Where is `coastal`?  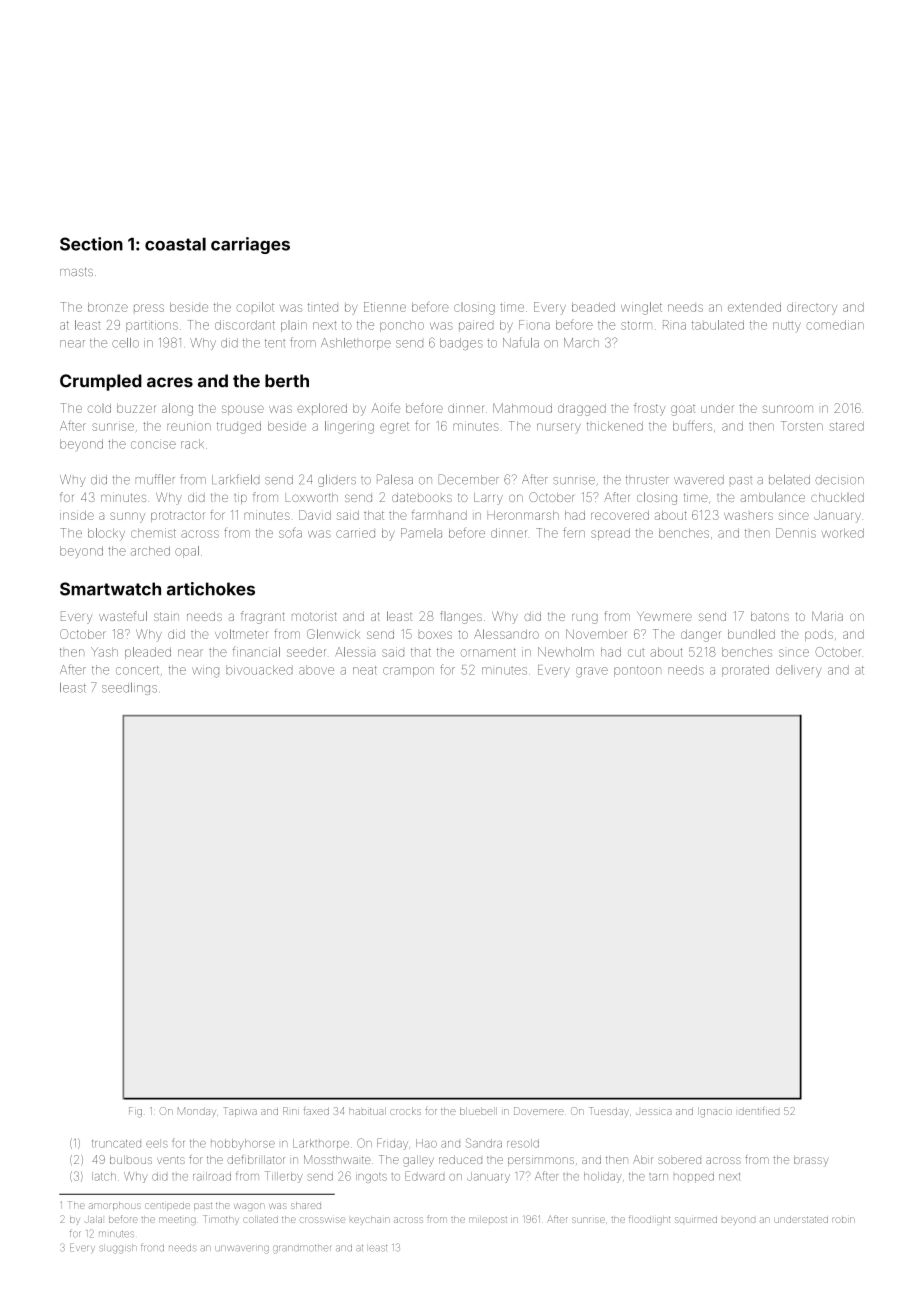
coastal is located at coordinates (175, 244).
